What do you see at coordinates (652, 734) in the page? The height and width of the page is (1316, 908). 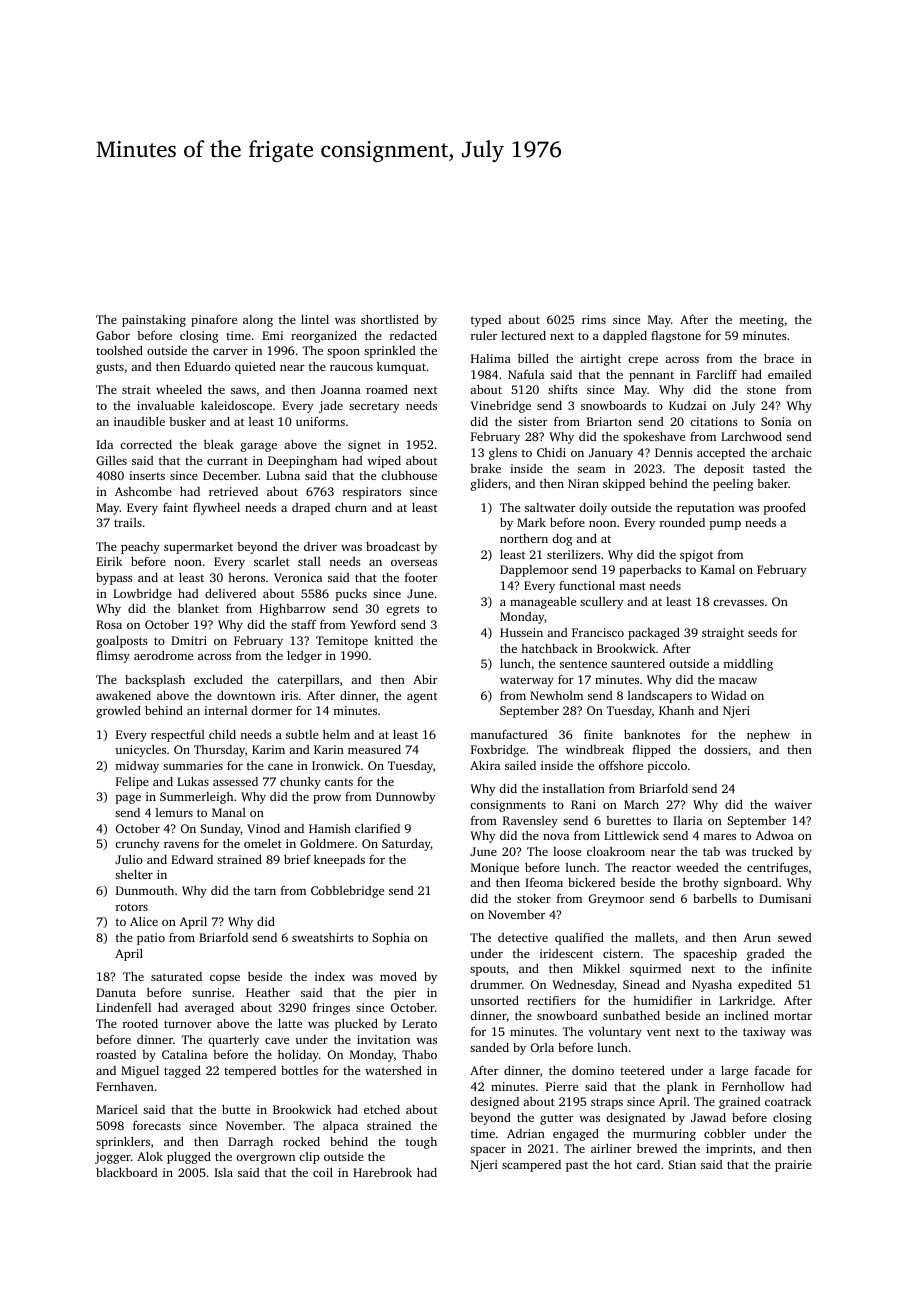 I see `banknotes` at bounding box center [652, 734].
